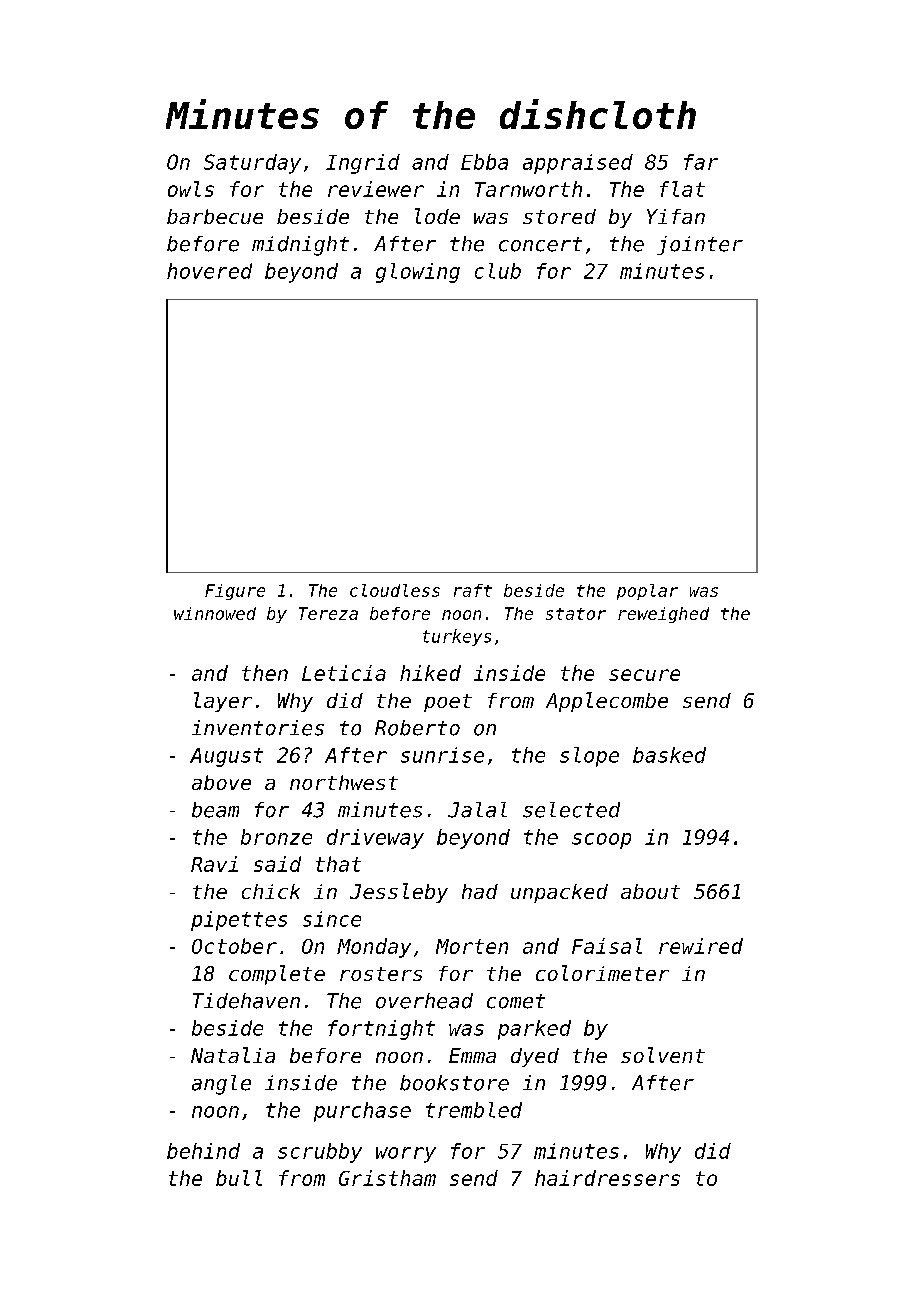  What do you see at coordinates (669, 755) in the screenshot?
I see `basked` at bounding box center [669, 755].
